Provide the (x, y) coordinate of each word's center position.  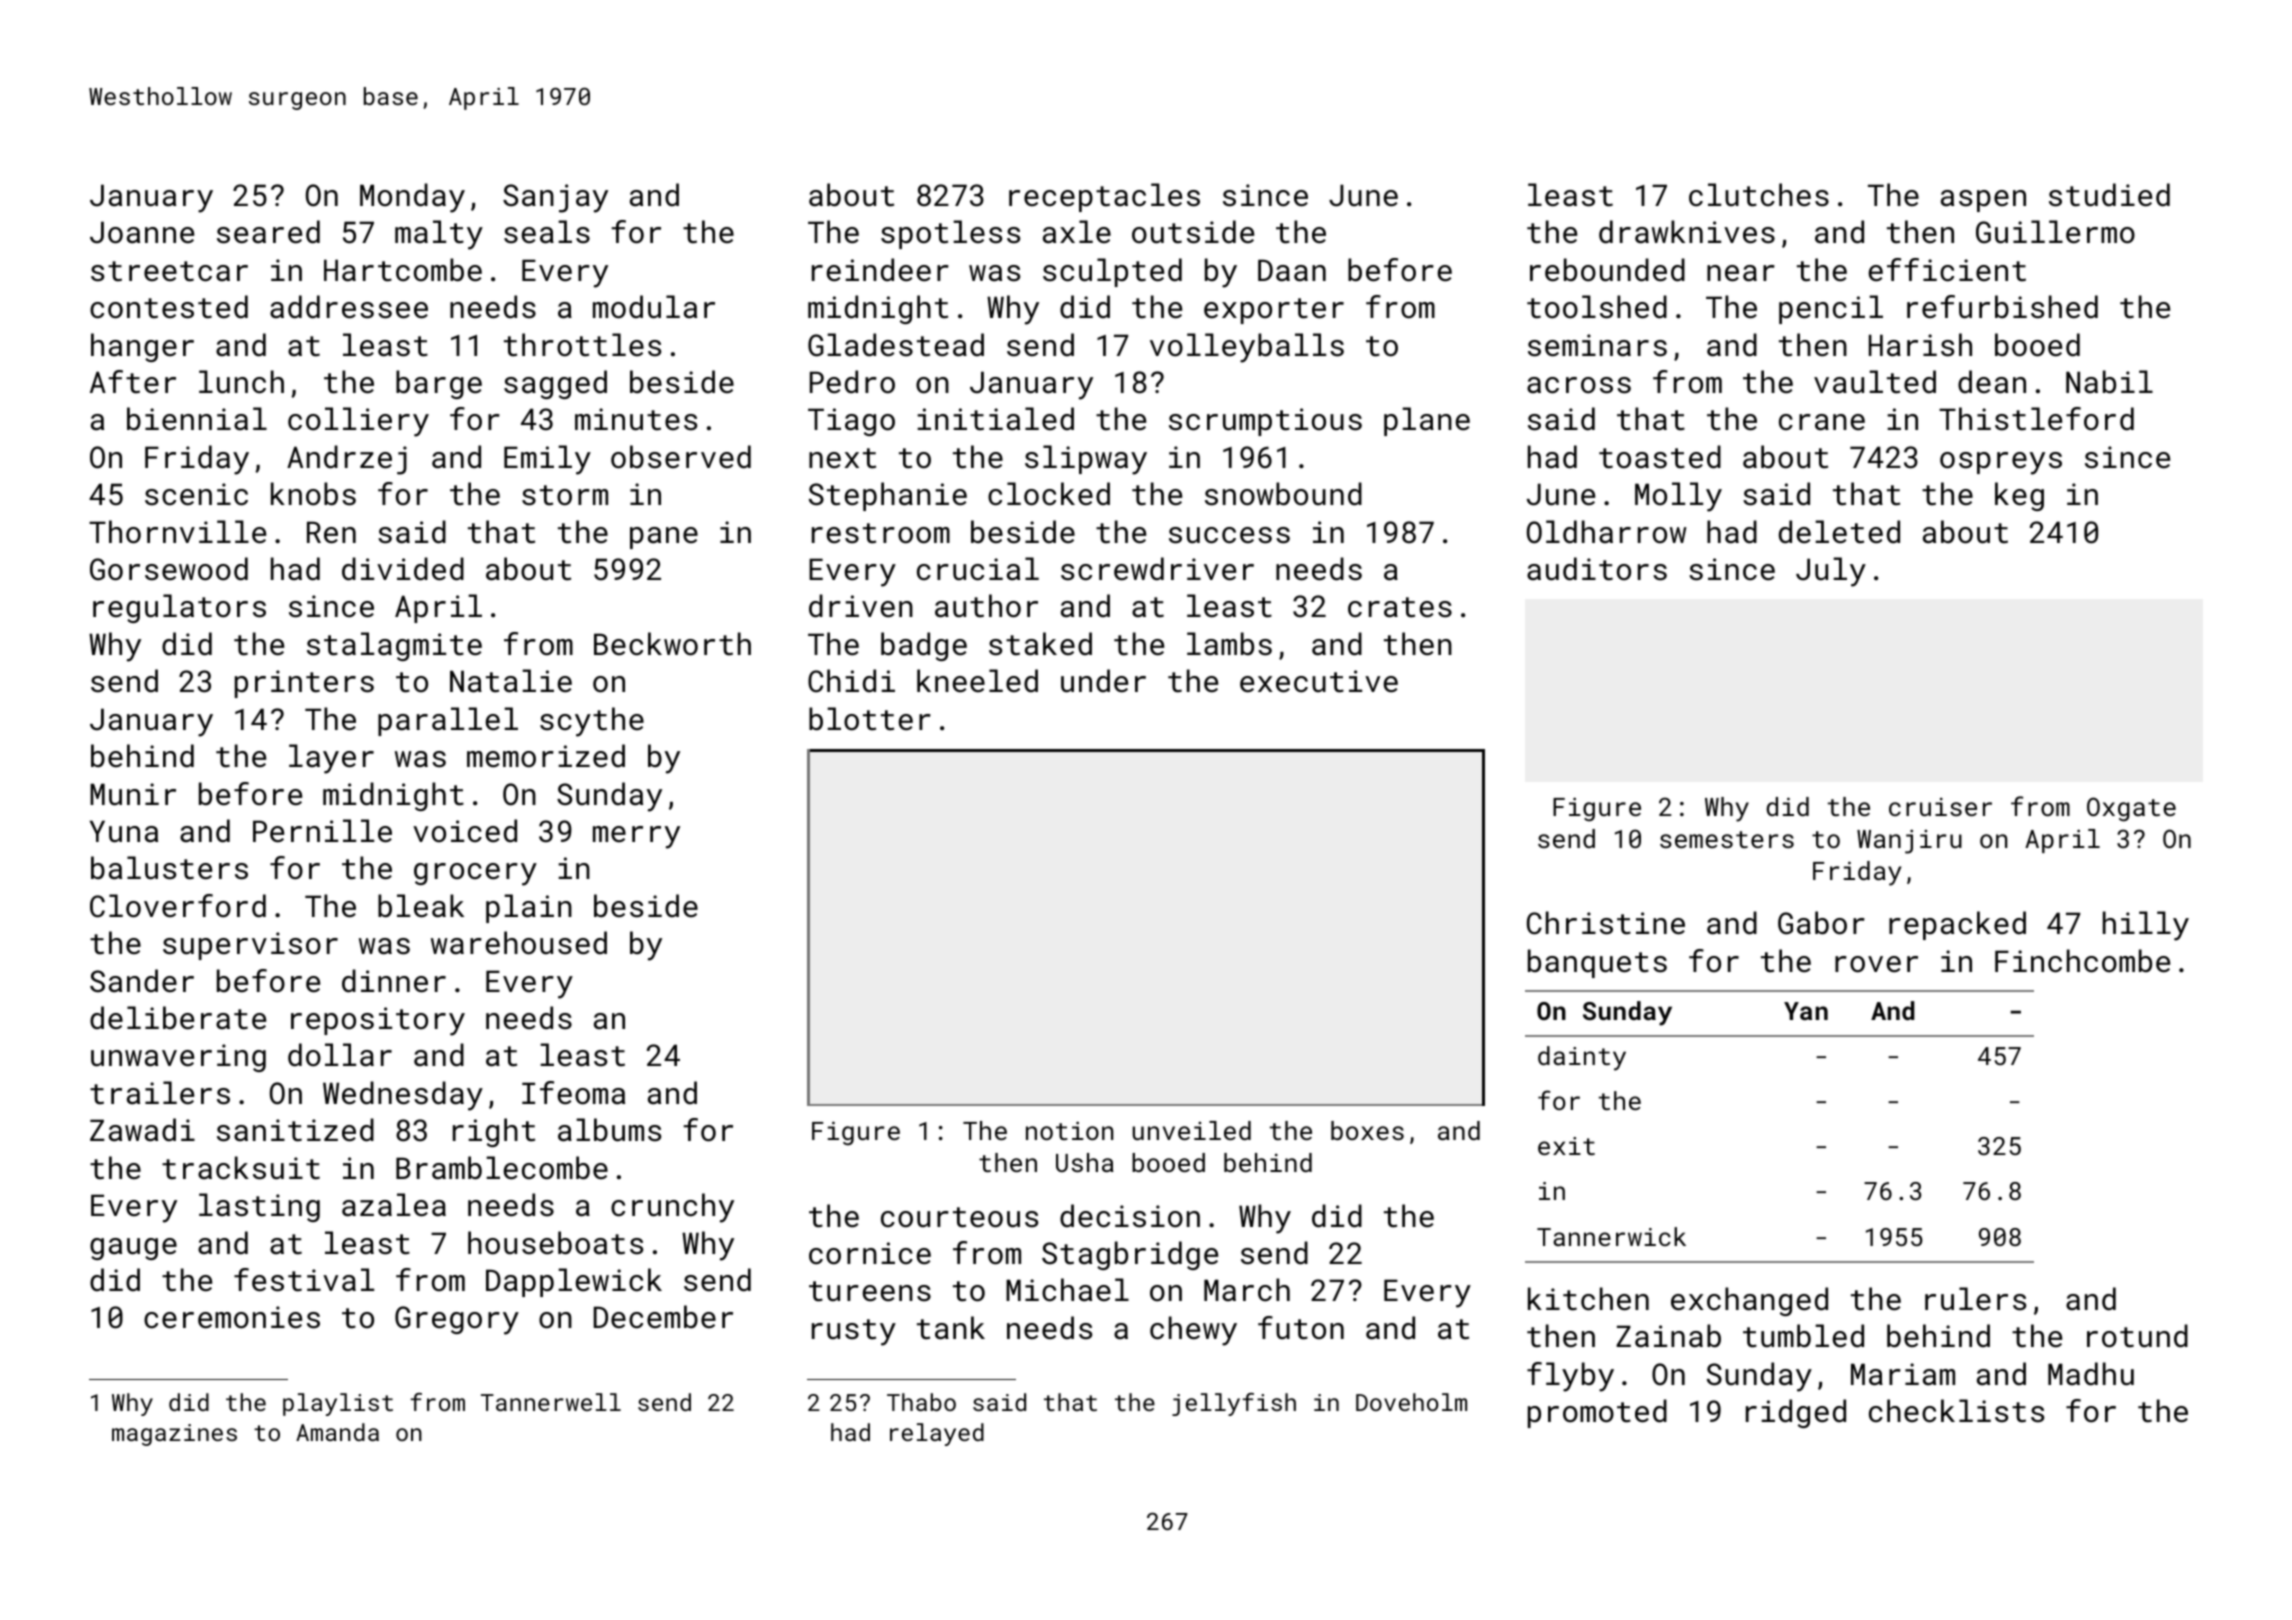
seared (268, 232)
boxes (1367, 1130)
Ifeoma (573, 1093)
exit (1566, 1146)
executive (1319, 681)
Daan (1292, 270)
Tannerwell (551, 1402)
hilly (2146, 926)
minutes (636, 419)
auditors (1597, 569)
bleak (421, 906)
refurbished (2002, 307)
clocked (1049, 494)
